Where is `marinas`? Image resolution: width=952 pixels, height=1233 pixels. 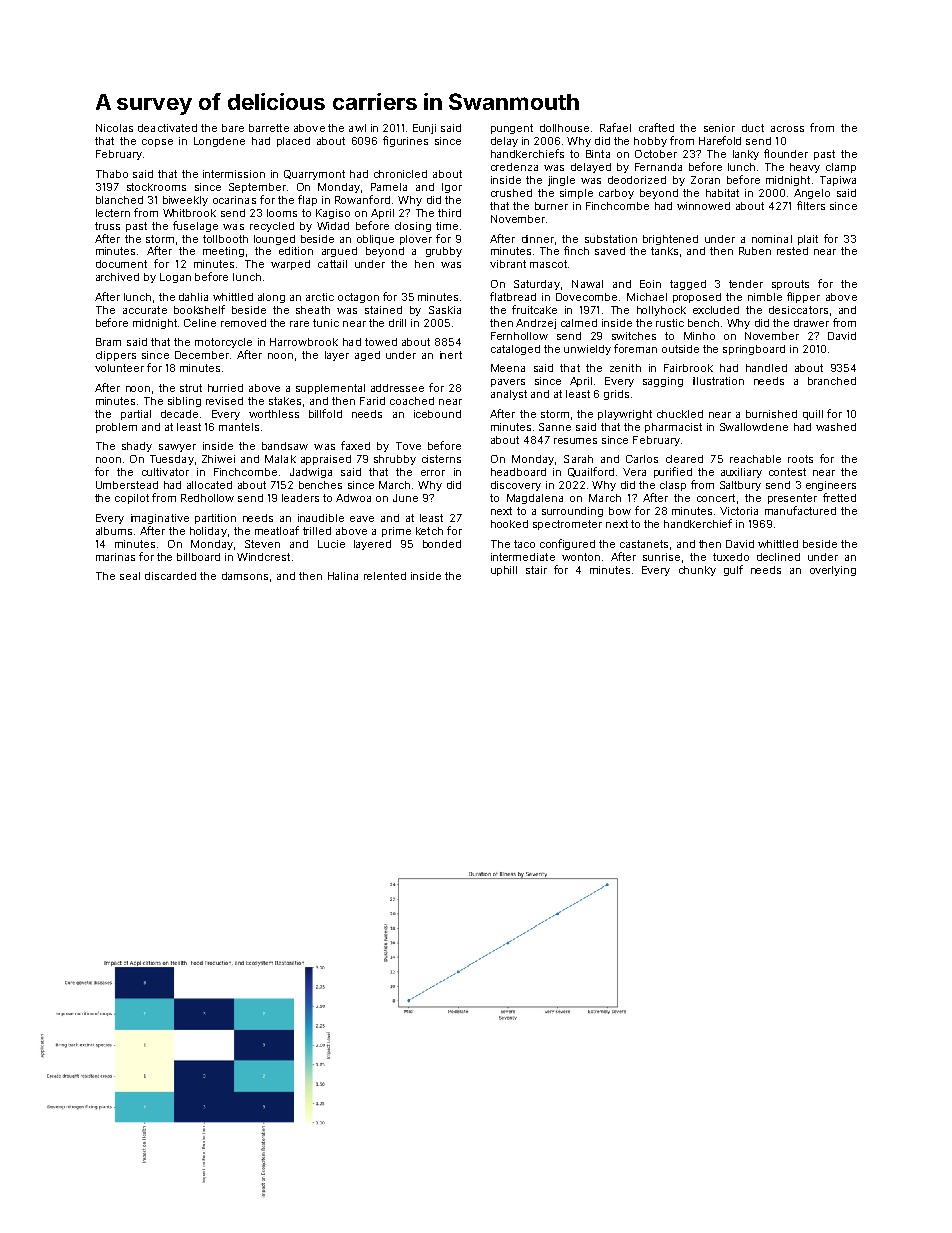
marinas is located at coordinates (115, 557).
